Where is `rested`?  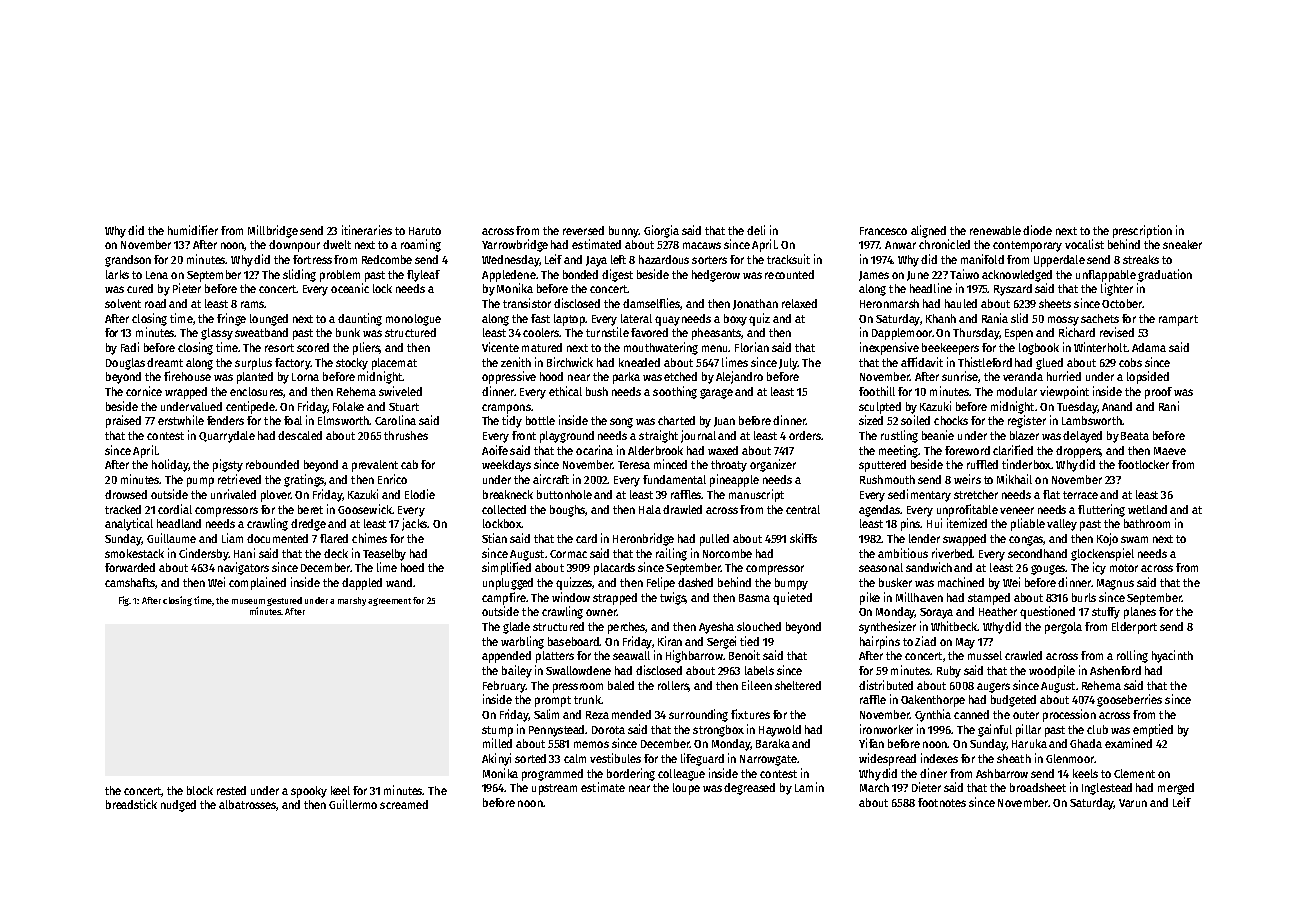
rested is located at coordinates (231, 790).
